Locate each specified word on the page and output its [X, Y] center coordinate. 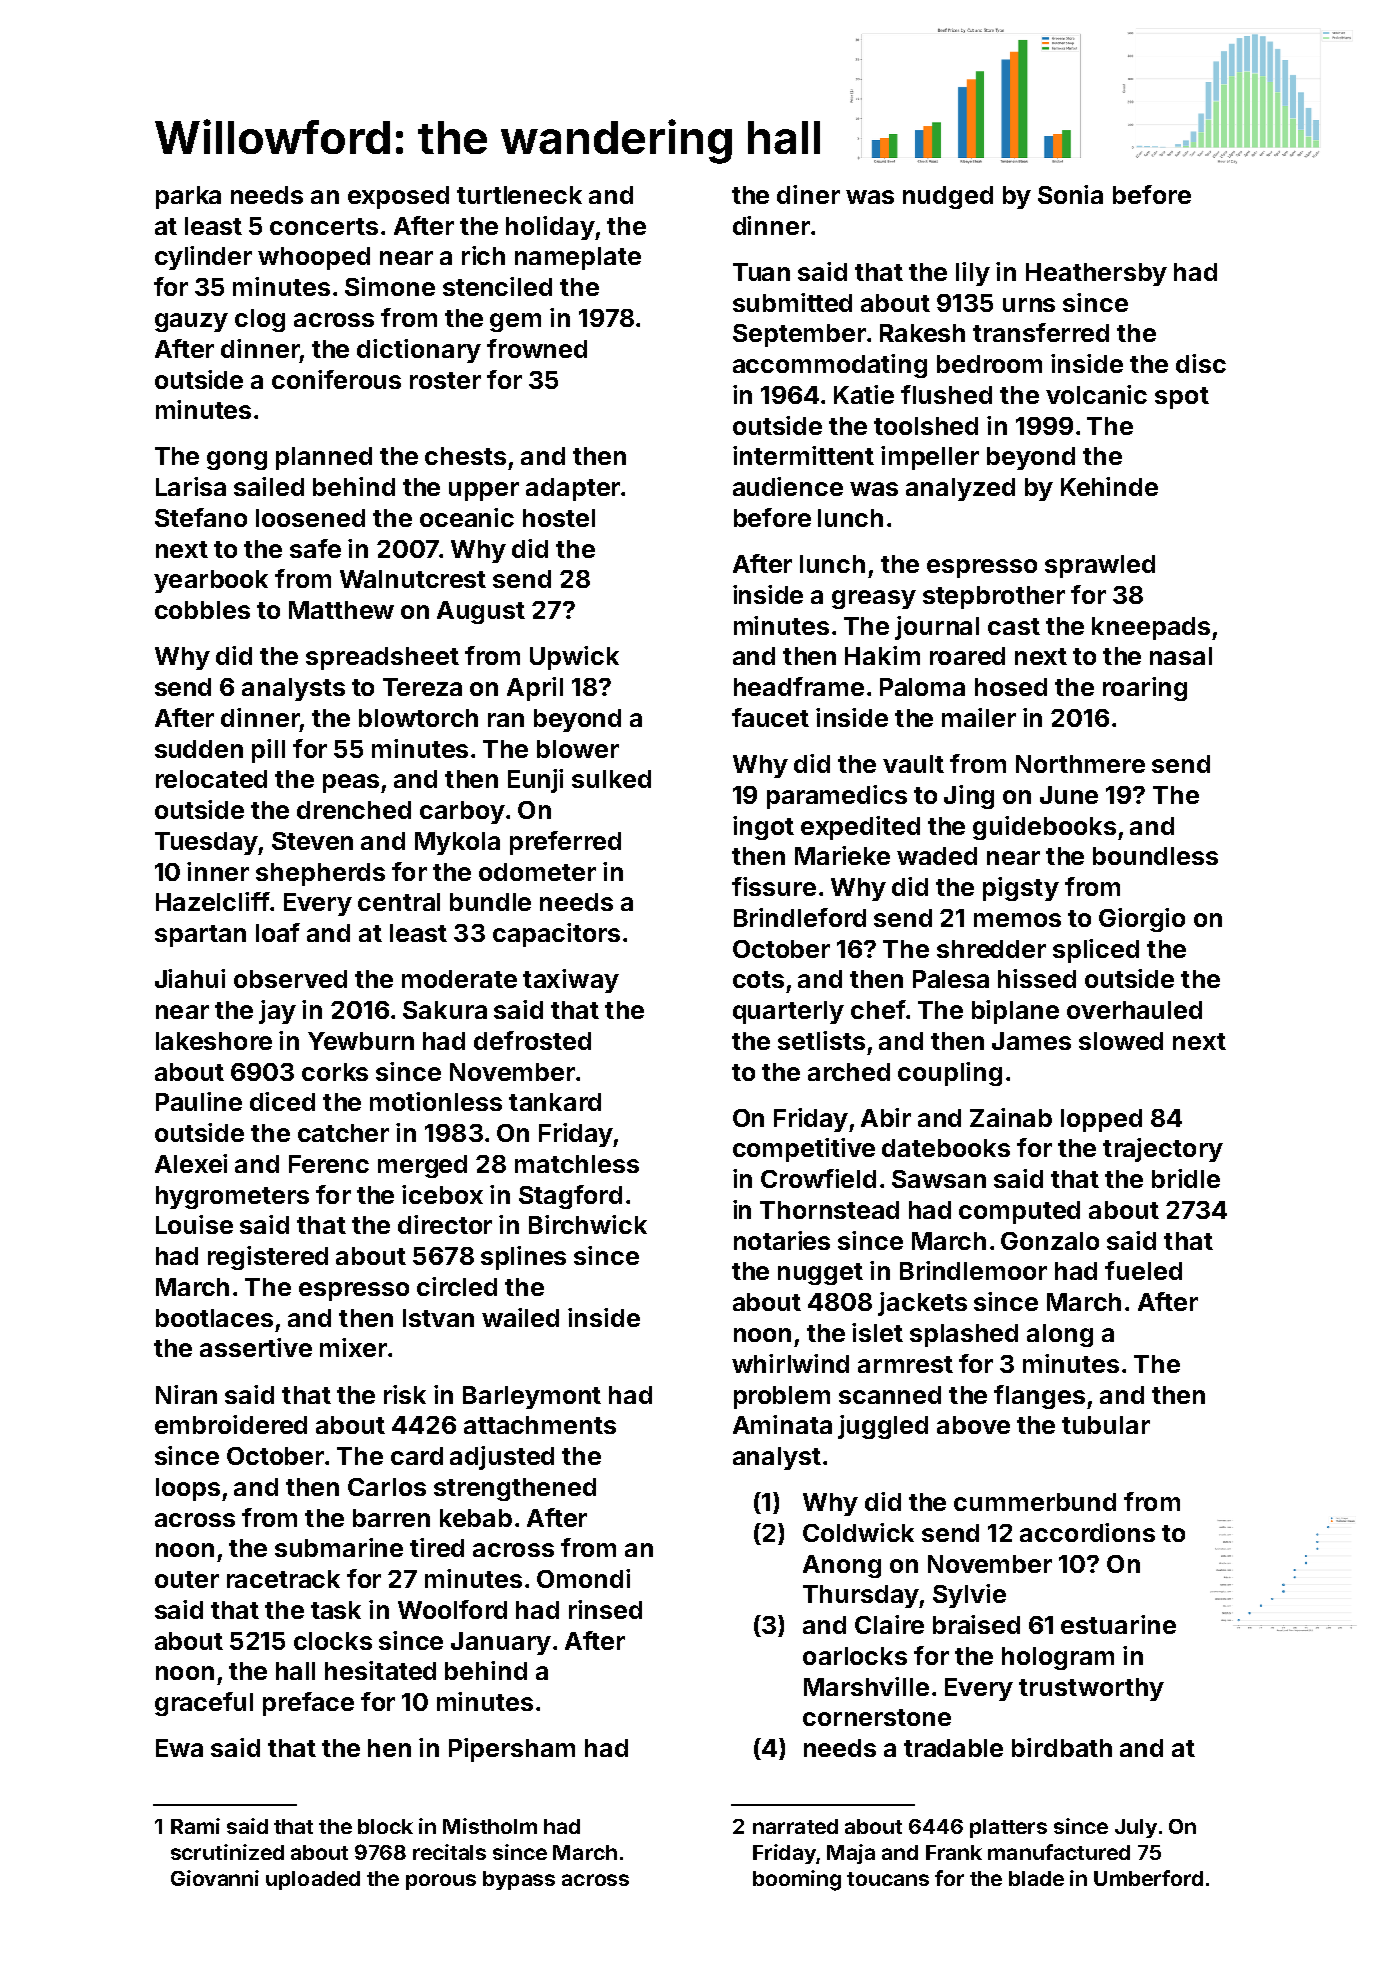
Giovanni [215, 1878]
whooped [314, 258]
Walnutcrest [413, 579]
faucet [770, 717]
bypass [519, 1880]
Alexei [191, 1163]
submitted [792, 302]
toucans [888, 1879]
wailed [520, 1317]
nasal [1181, 656]
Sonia [1070, 194]
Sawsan [939, 1179]
